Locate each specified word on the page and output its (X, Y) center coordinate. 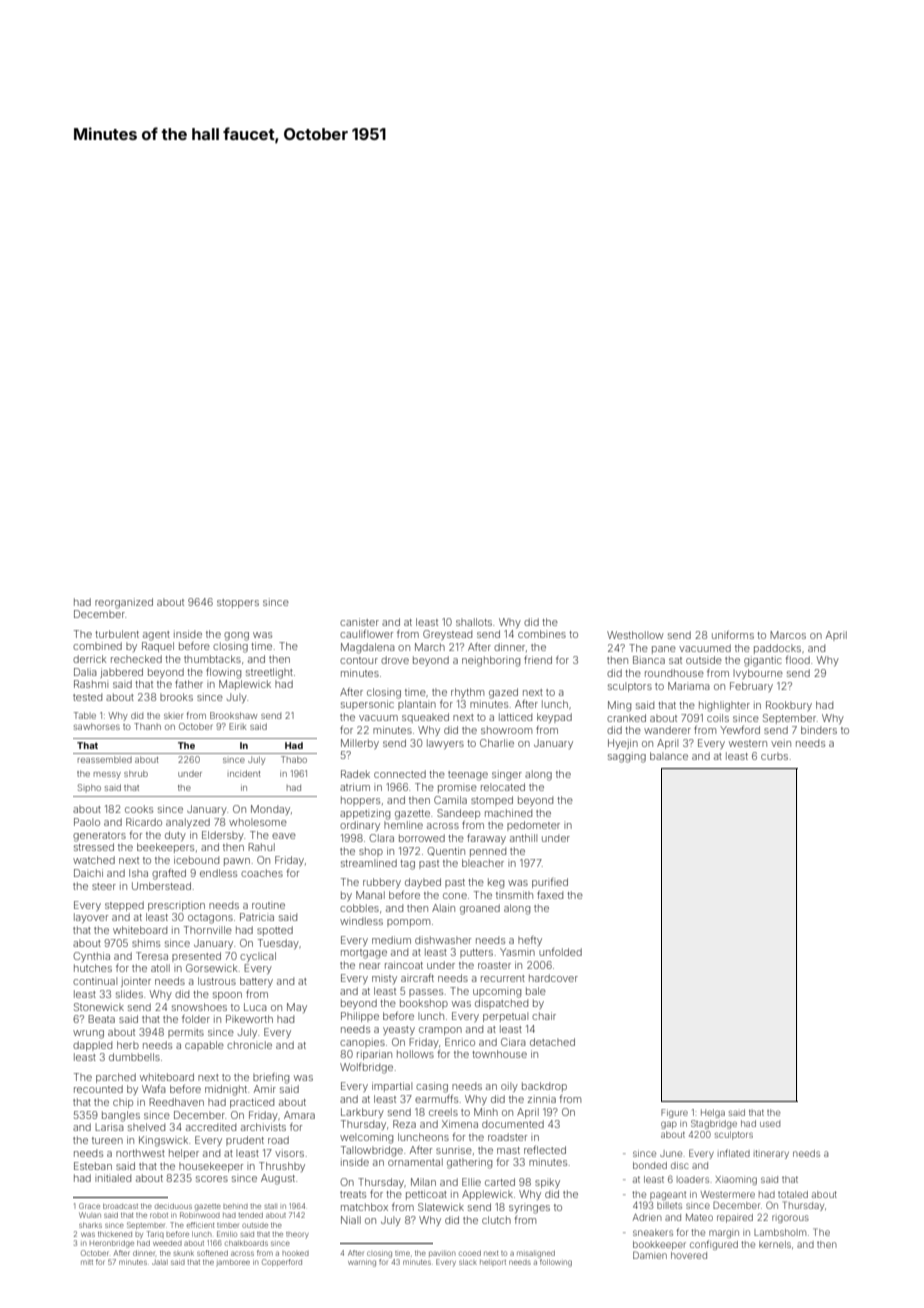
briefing (271, 1078)
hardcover (553, 978)
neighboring (491, 661)
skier (173, 715)
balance (669, 756)
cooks (139, 809)
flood (797, 660)
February (751, 687)
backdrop (544, 1087)
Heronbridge (112, 1244)
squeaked (425, 718)
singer (507, 775)
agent (156, 636)
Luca (255, 1007)
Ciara (513, 1042)
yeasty (399, 1030)
